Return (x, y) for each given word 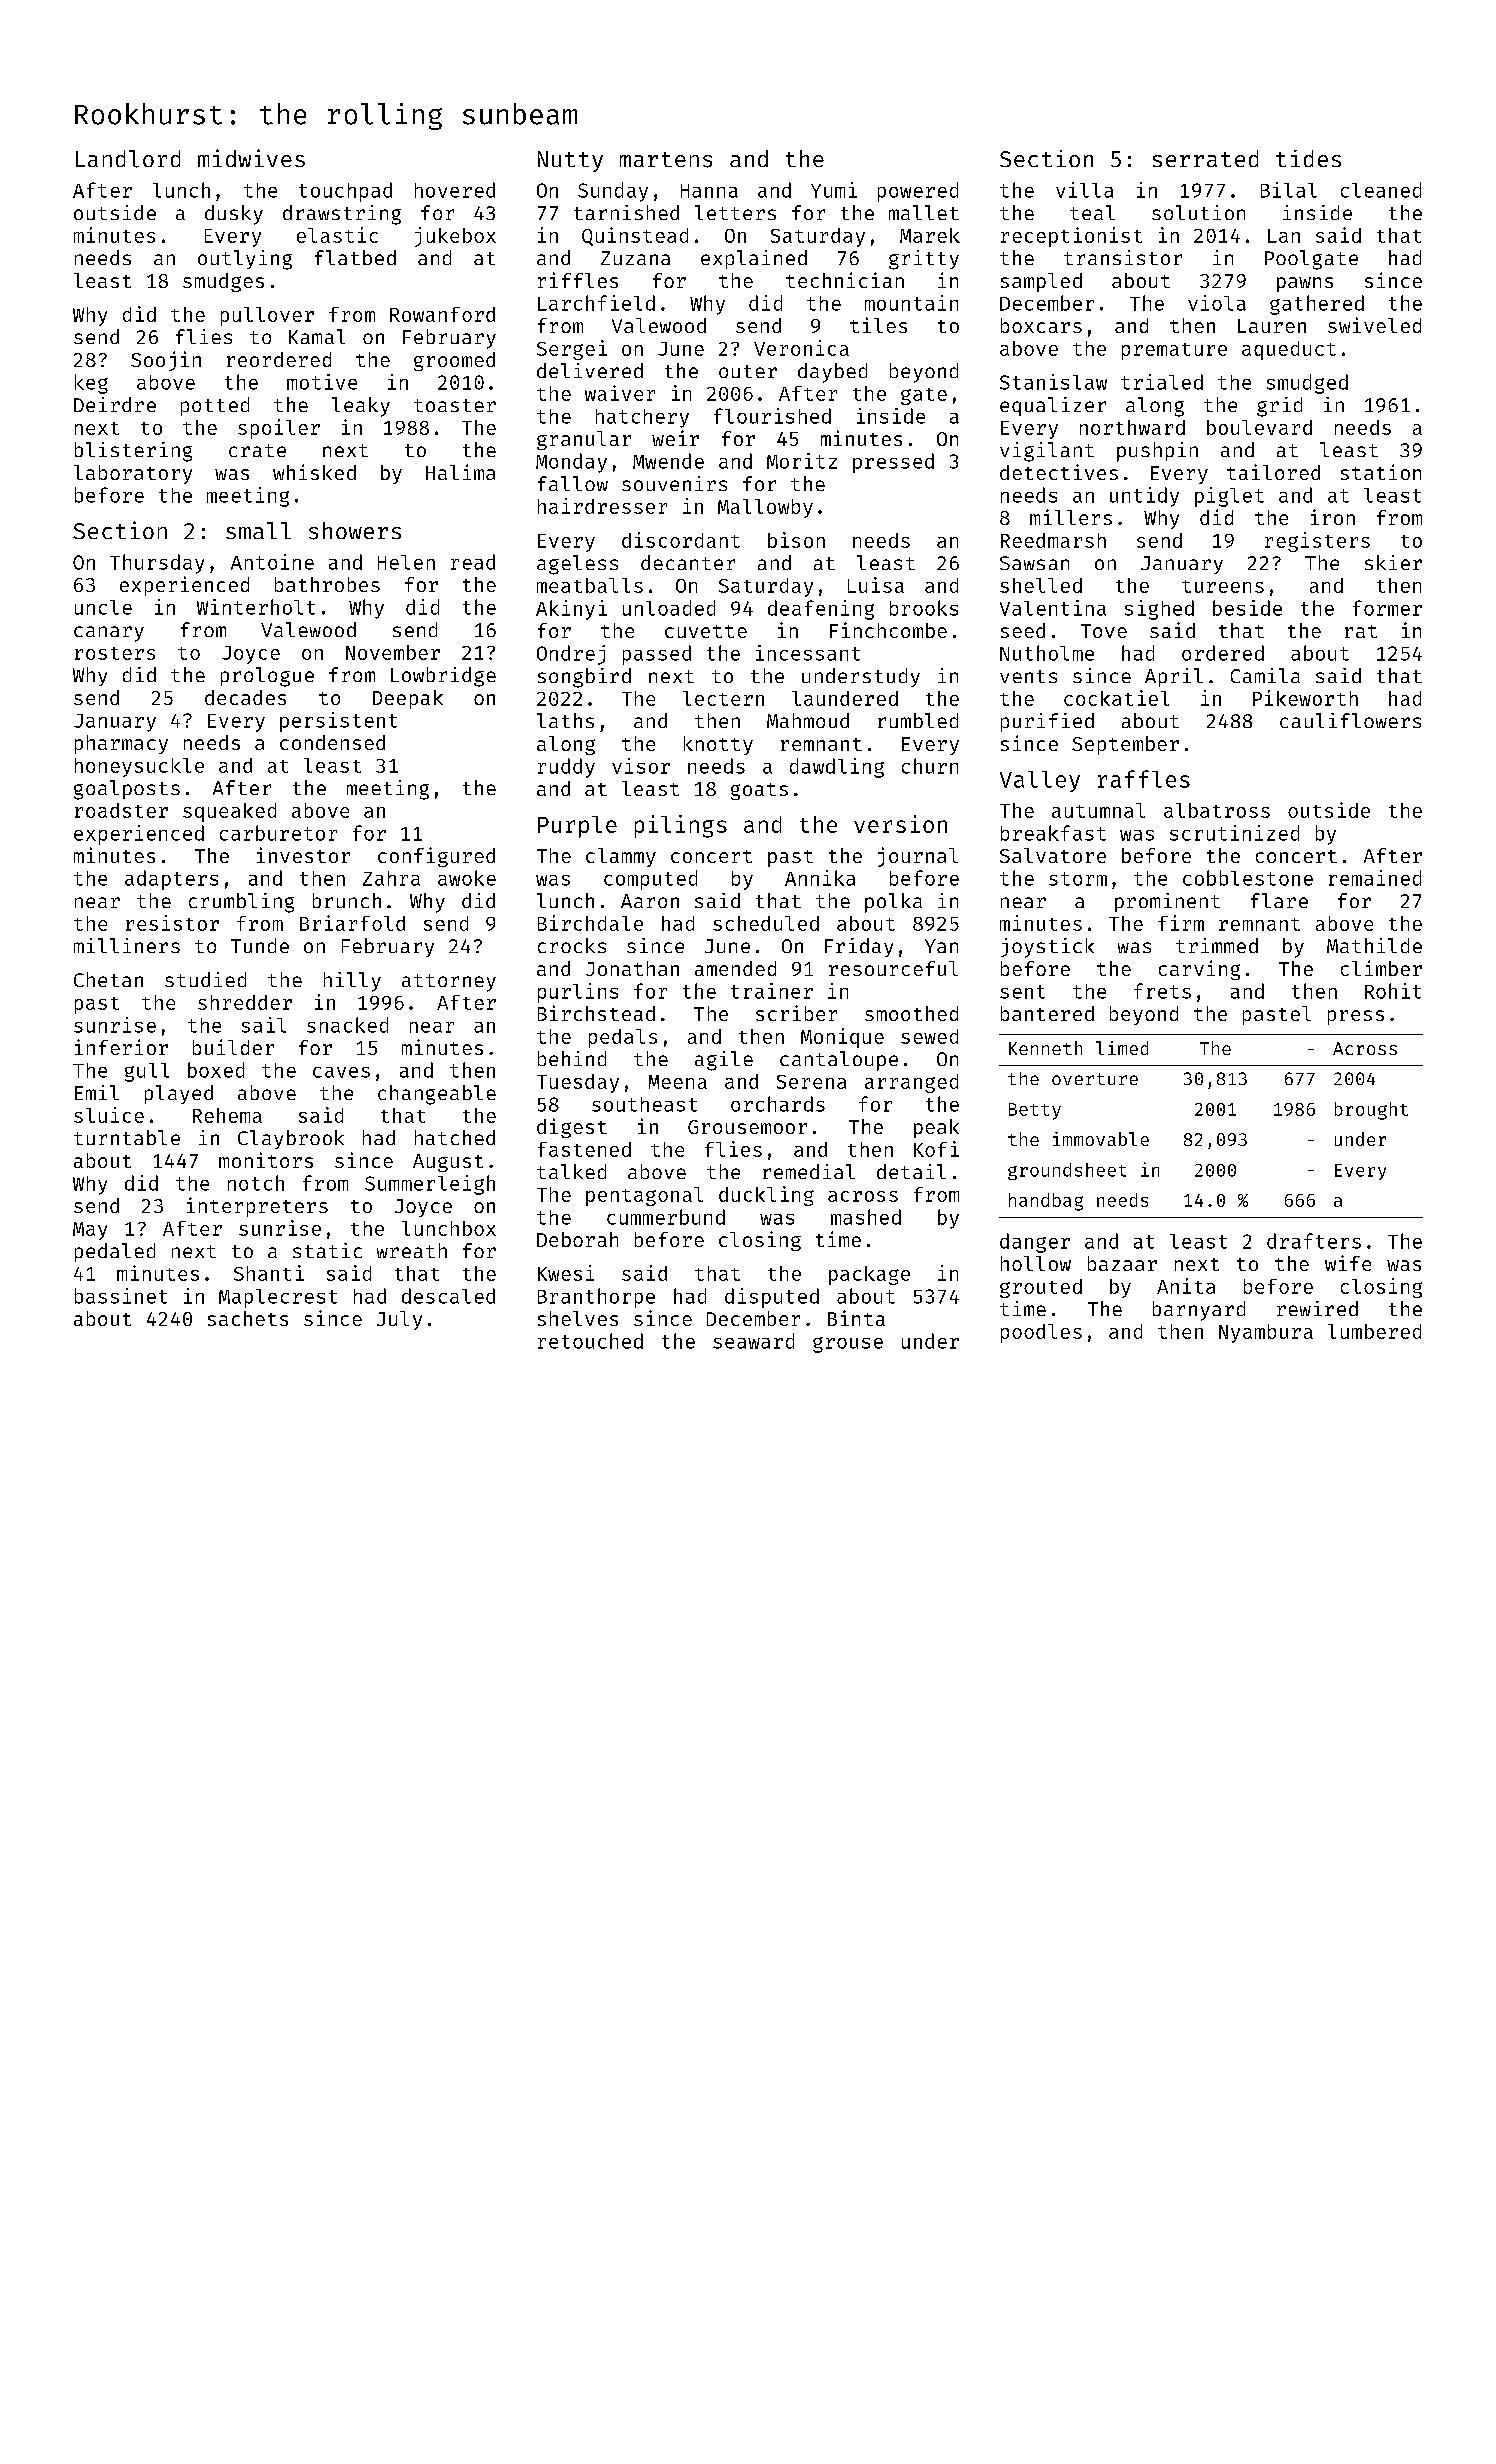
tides (1308, 158)
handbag (1046, 1202)
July (399, 1320)
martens (666, 160)
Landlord (128, 159)
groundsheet (1067, 1171)
